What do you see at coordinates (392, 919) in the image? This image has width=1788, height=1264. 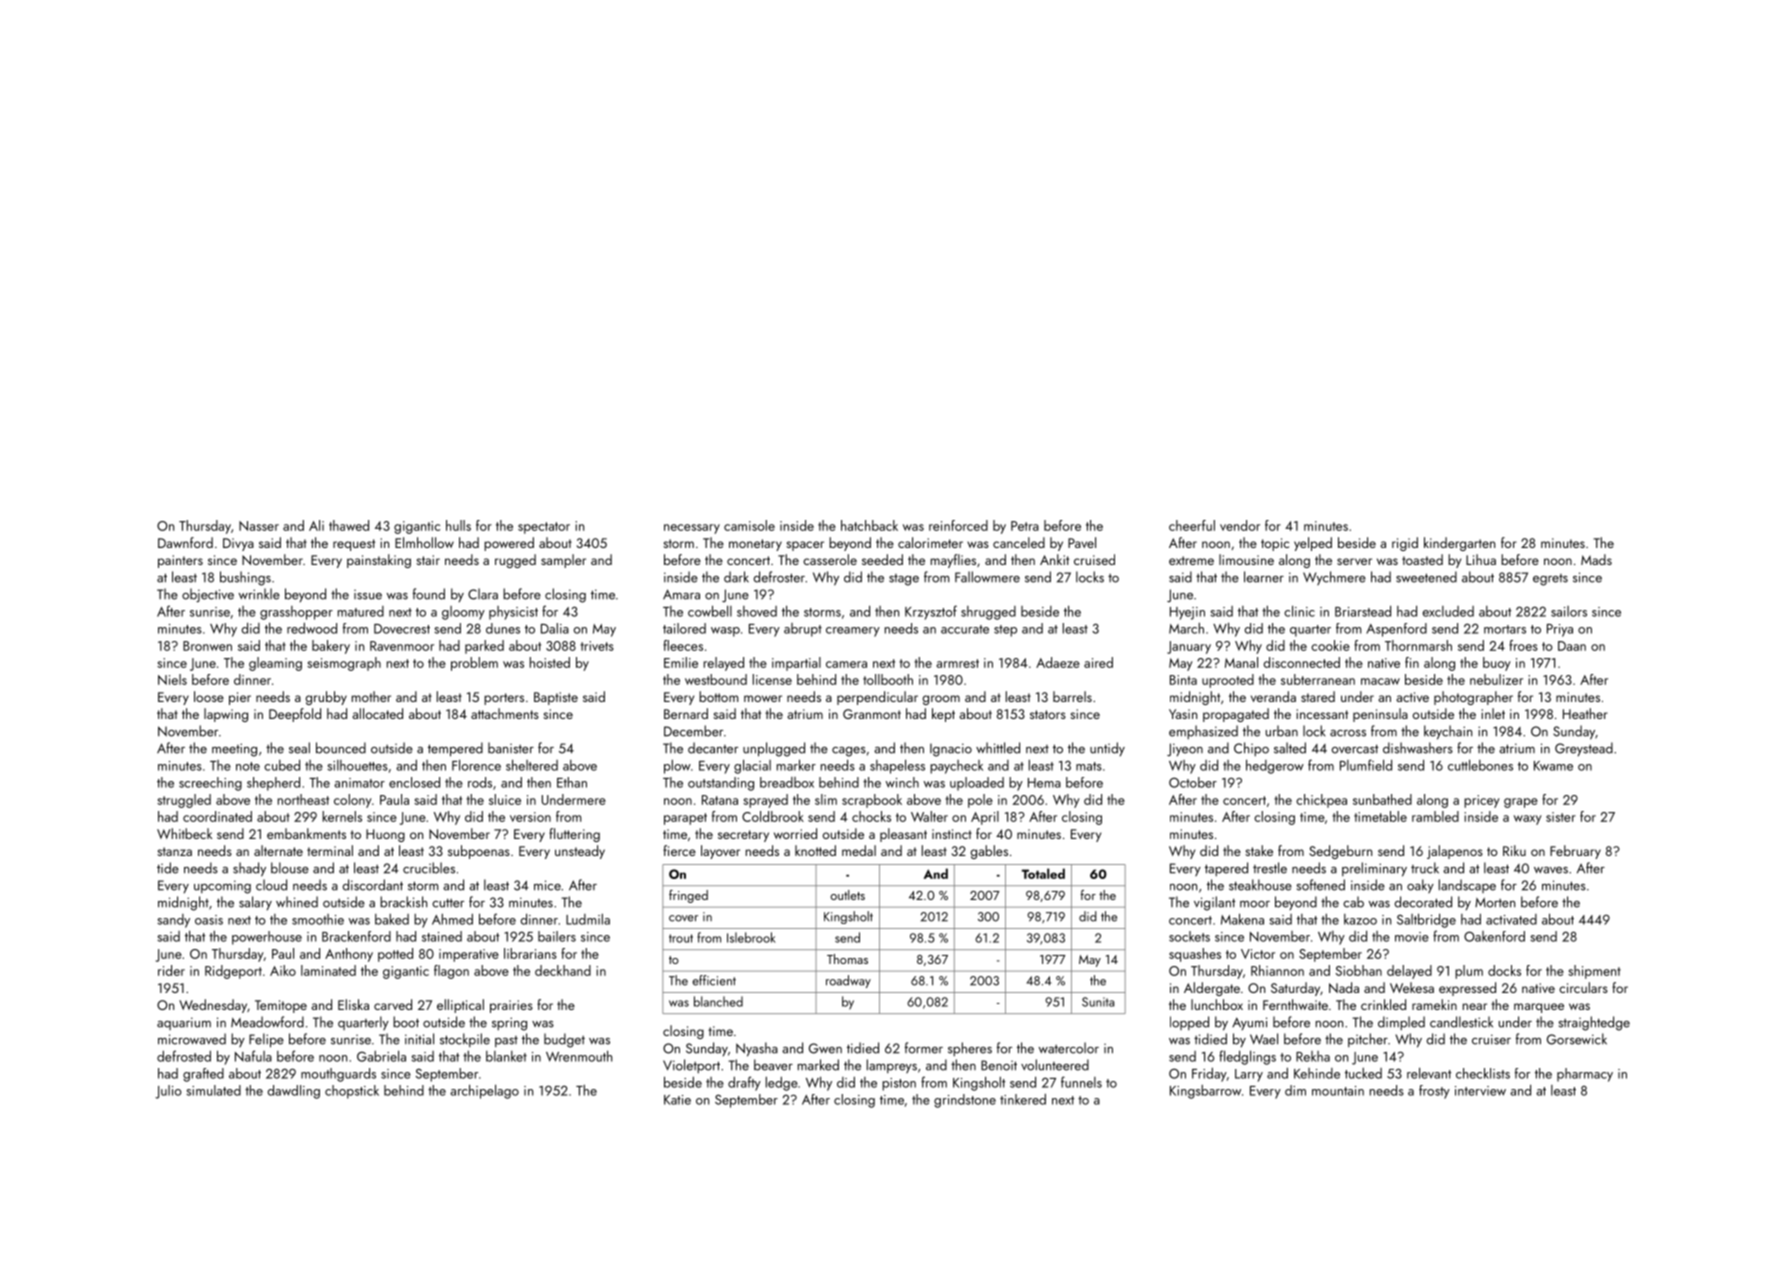 I see `baked` at bounding box center [392, 919].
